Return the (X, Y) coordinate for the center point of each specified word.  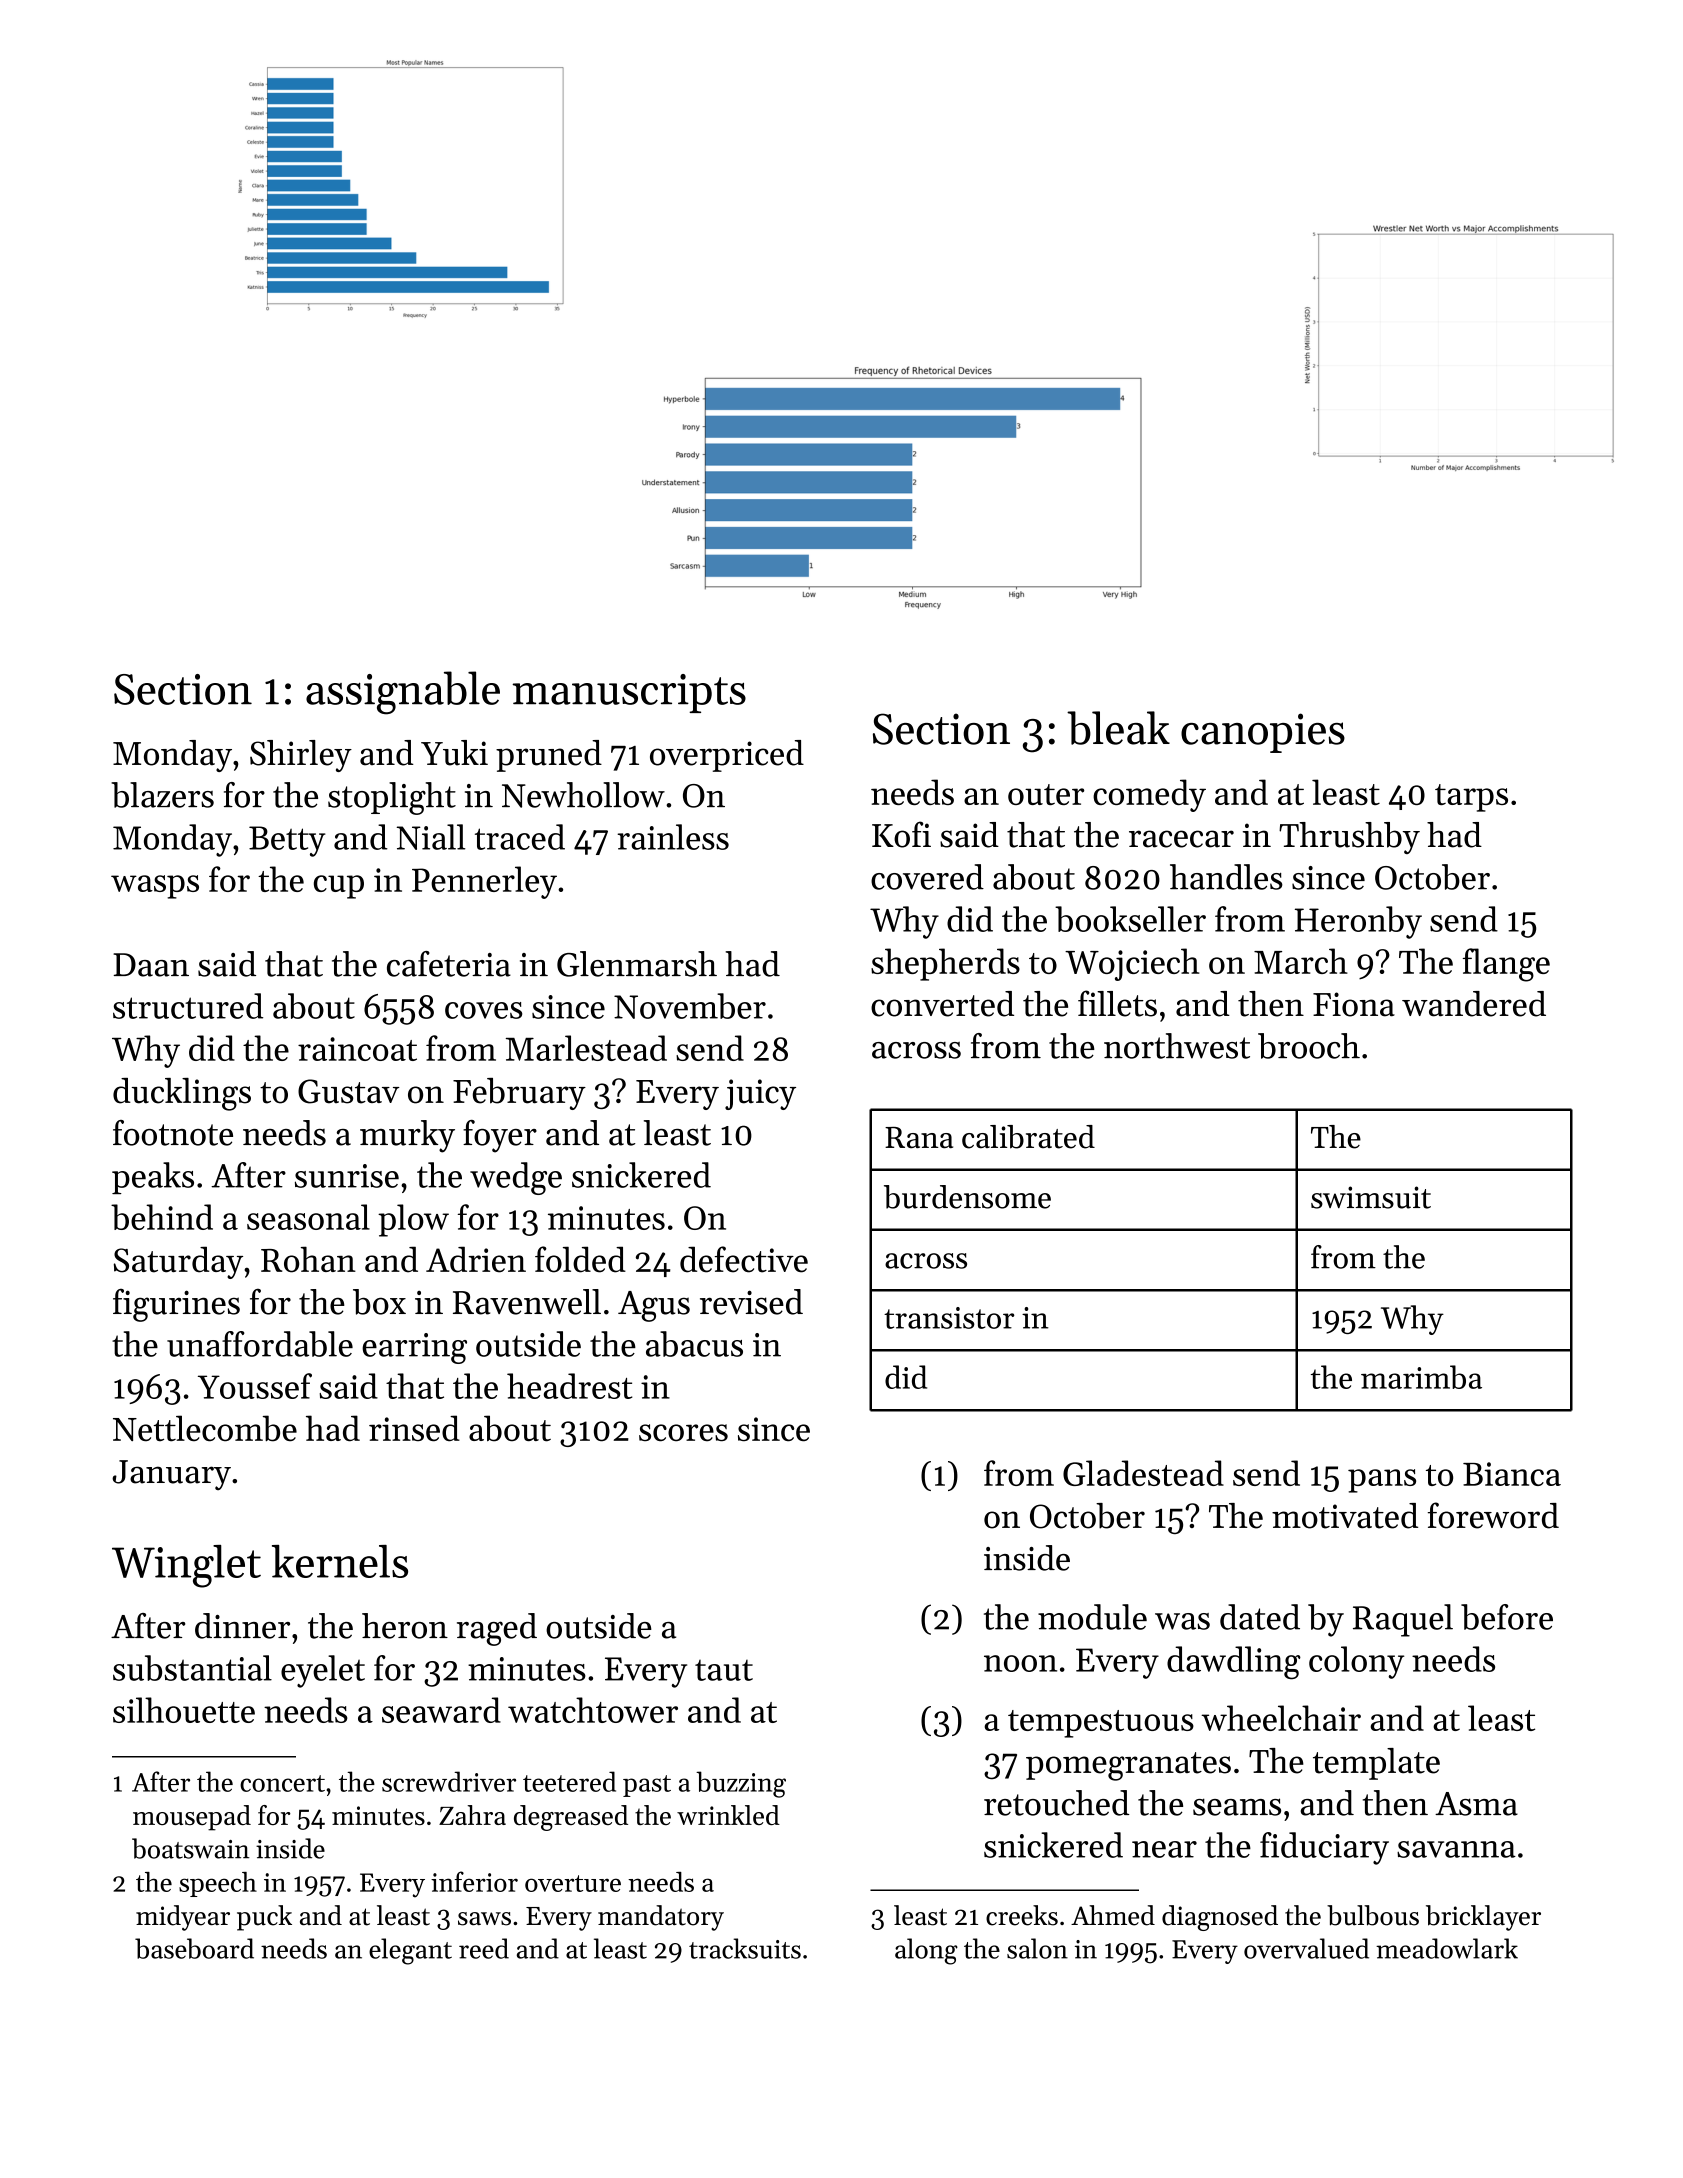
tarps (1471, 798)
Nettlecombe (205, 1428)
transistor (949, 1318)
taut (724, 1670)
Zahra (472, 1815)
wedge (516, 1178)
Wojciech (1132, 964)
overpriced (727, 756)
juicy (760, 1094)
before (1507, 1617)
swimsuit (1371, 1197)
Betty (287, 841)
